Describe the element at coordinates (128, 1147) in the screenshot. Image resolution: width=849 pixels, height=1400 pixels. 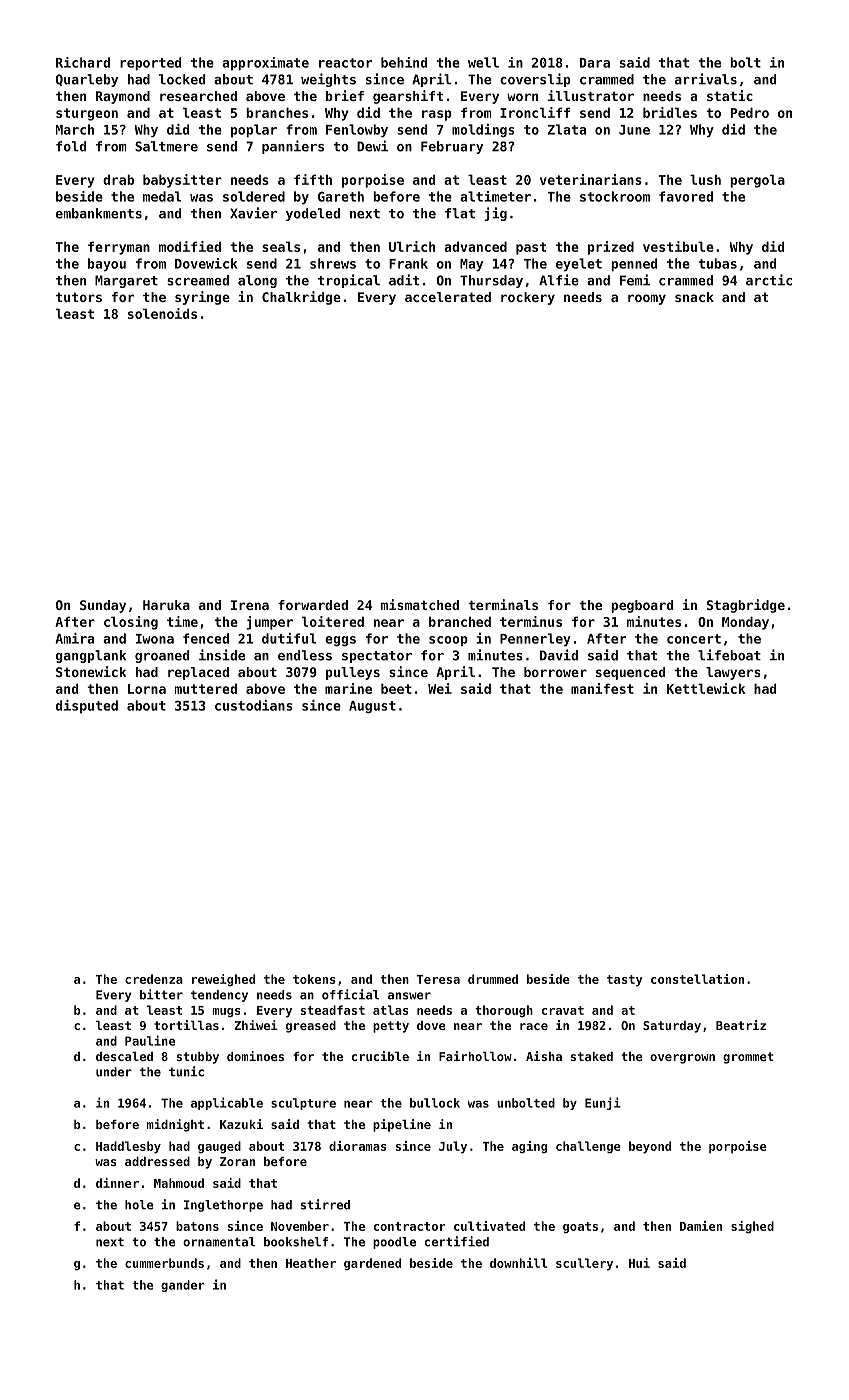
I see `Haddlesby` at that location.
